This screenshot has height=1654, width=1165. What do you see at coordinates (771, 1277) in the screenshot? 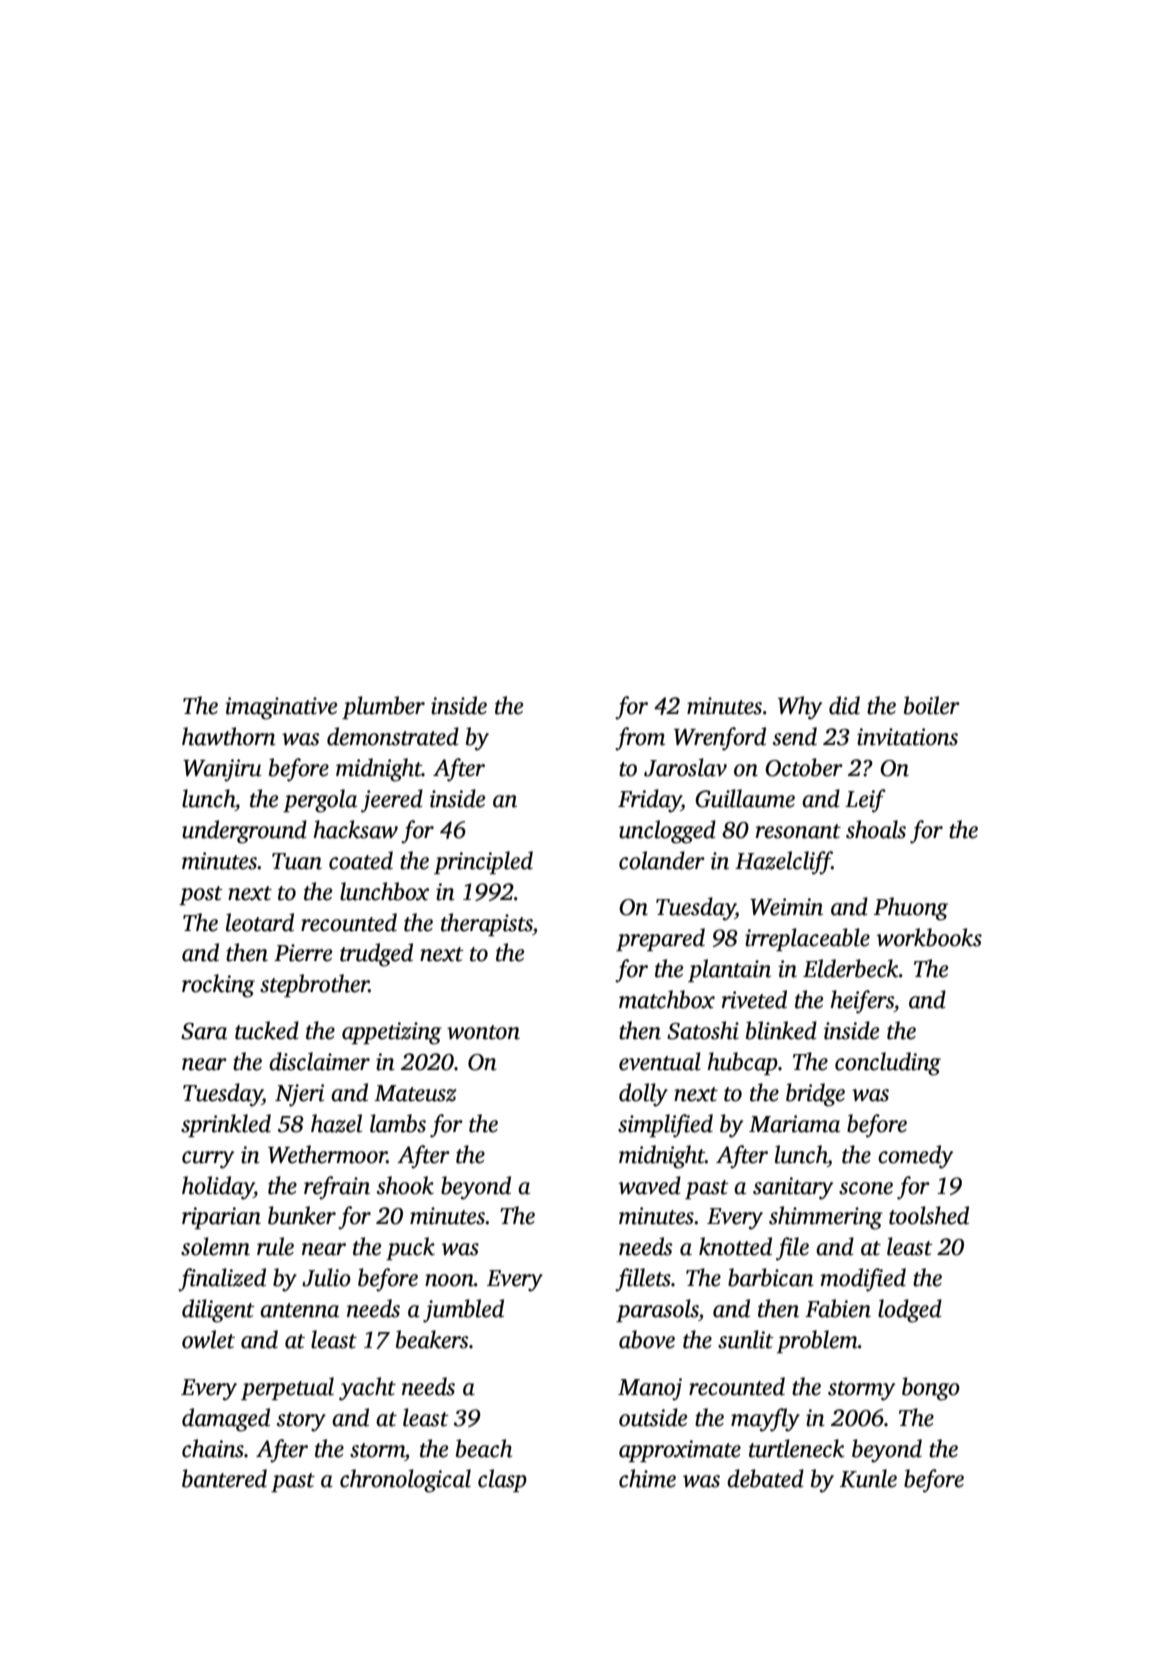
I see `barbican` at bounding box center [771, 1277].
